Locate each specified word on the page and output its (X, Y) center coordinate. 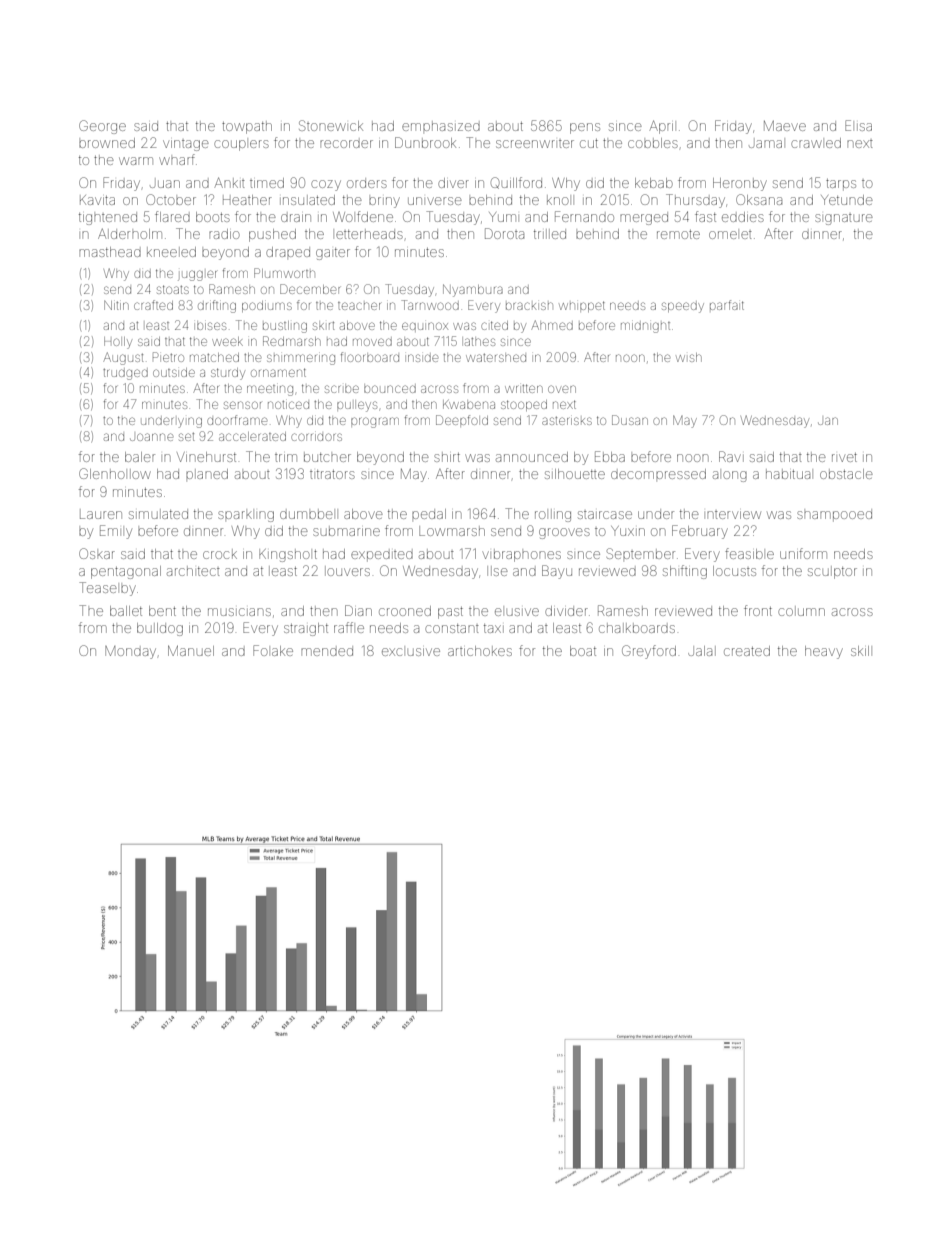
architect (193, 571)
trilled (550, 234)
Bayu (557, 572)
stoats (173, 289)
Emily (116, 532)
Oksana (759, 199)
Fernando (584, 216)
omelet (730, 235)
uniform (803, 553)
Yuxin (628, 531)
